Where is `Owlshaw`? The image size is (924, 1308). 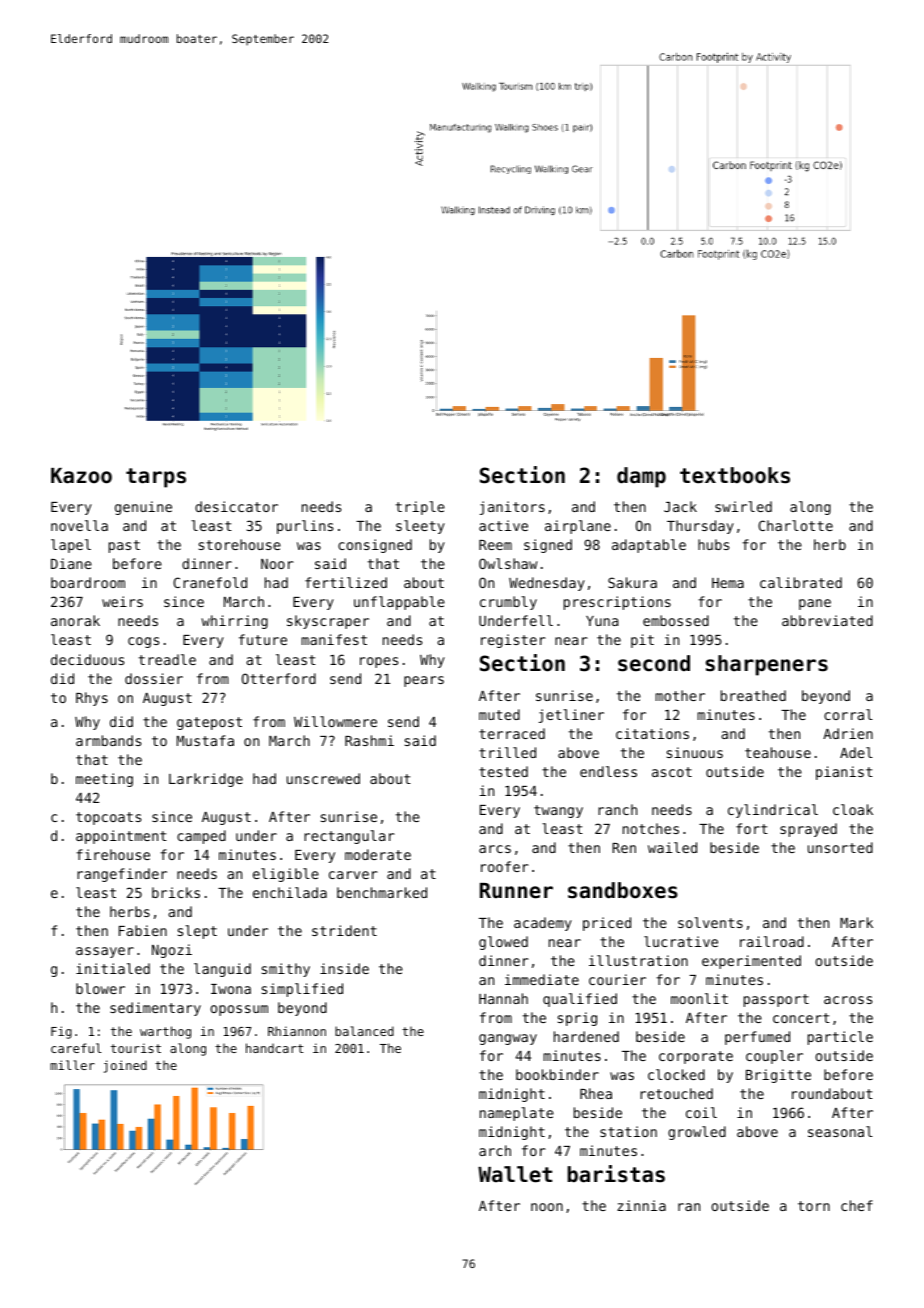 Owlshaw is located at coordinates (508, 563).
